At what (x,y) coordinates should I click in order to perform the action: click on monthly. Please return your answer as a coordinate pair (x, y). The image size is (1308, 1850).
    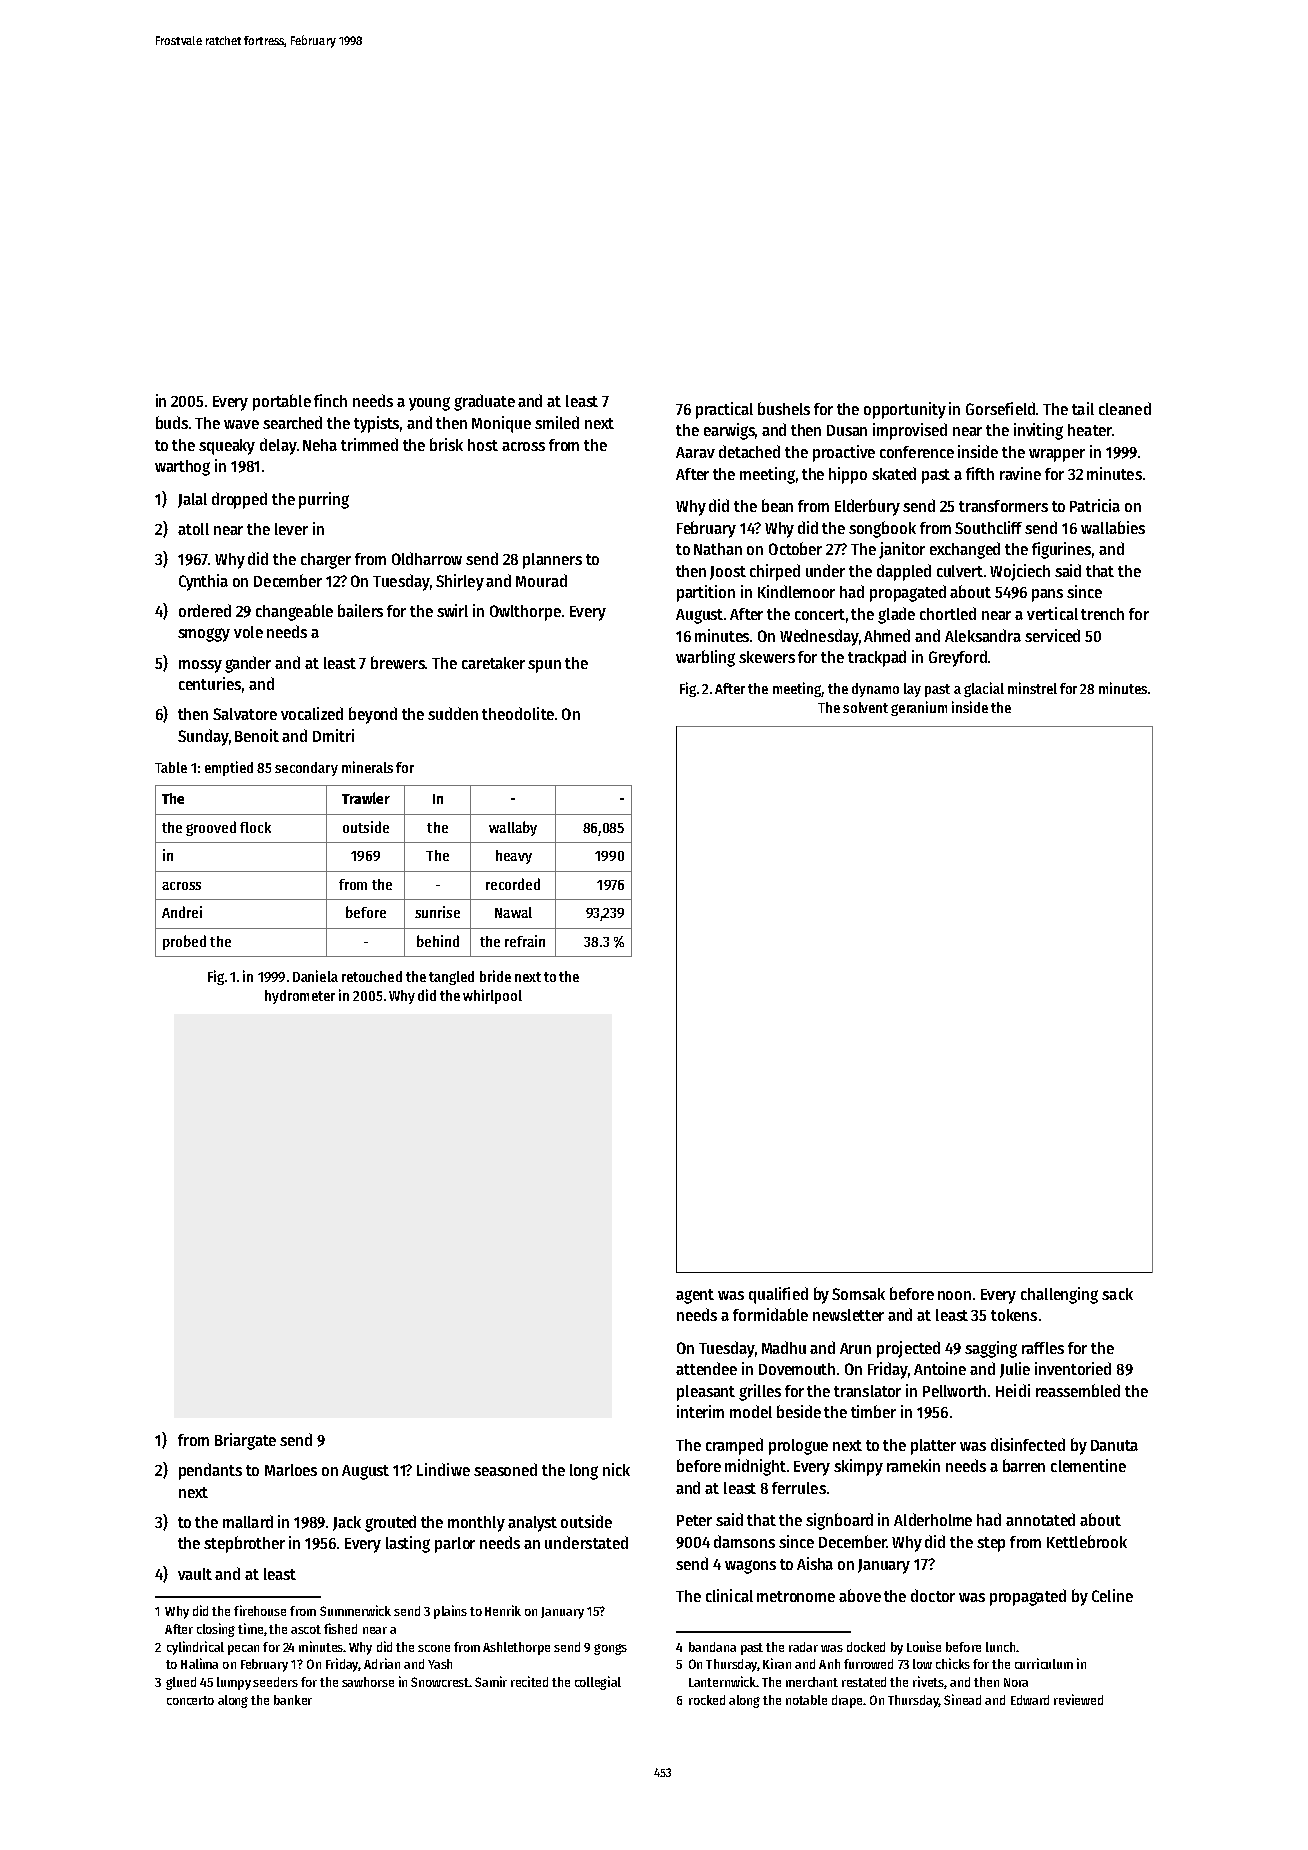
    Looking at the image, I should click on (476, 1524).
